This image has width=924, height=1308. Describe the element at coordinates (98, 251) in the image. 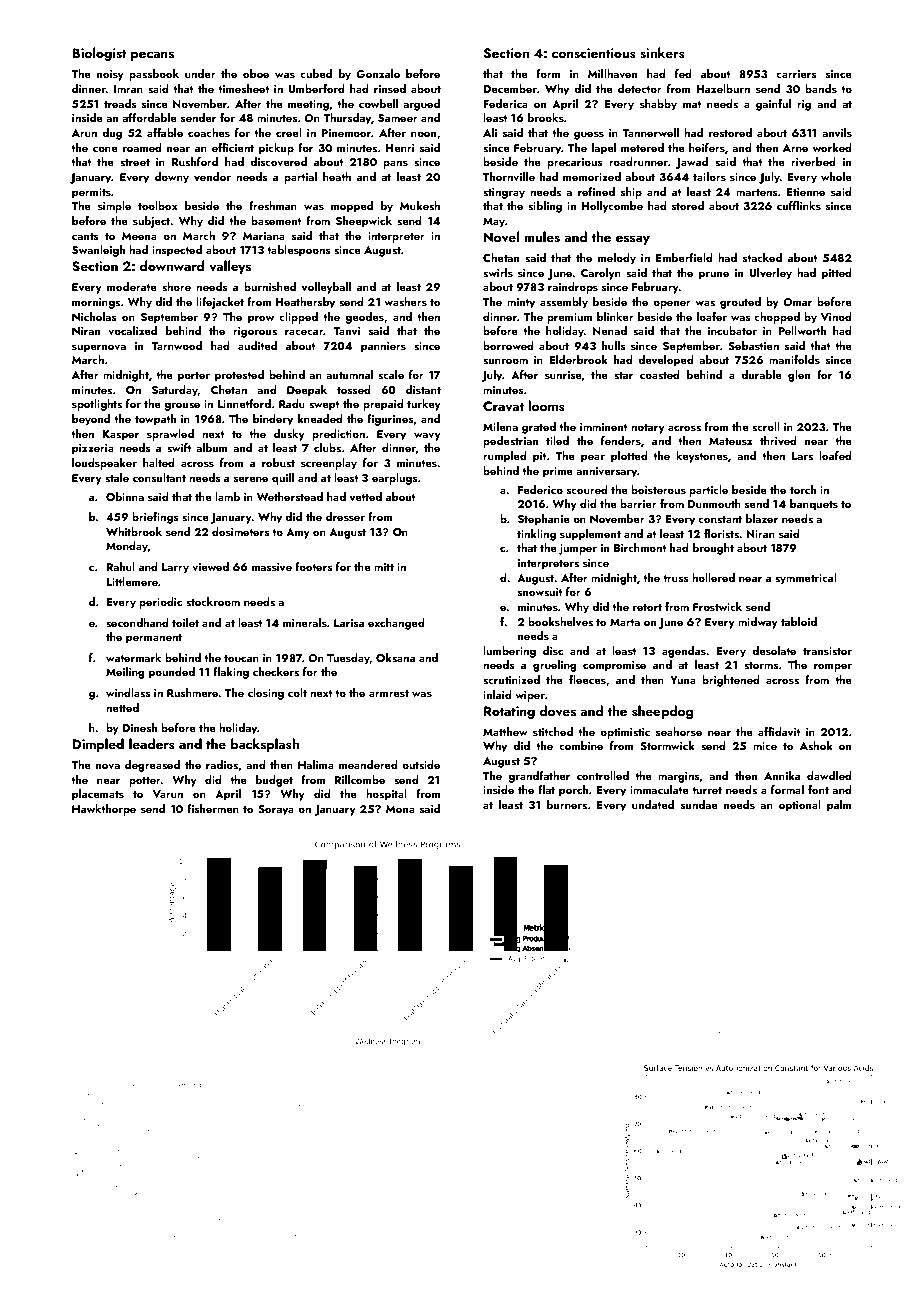

I see `Swanleigh` at that location.
